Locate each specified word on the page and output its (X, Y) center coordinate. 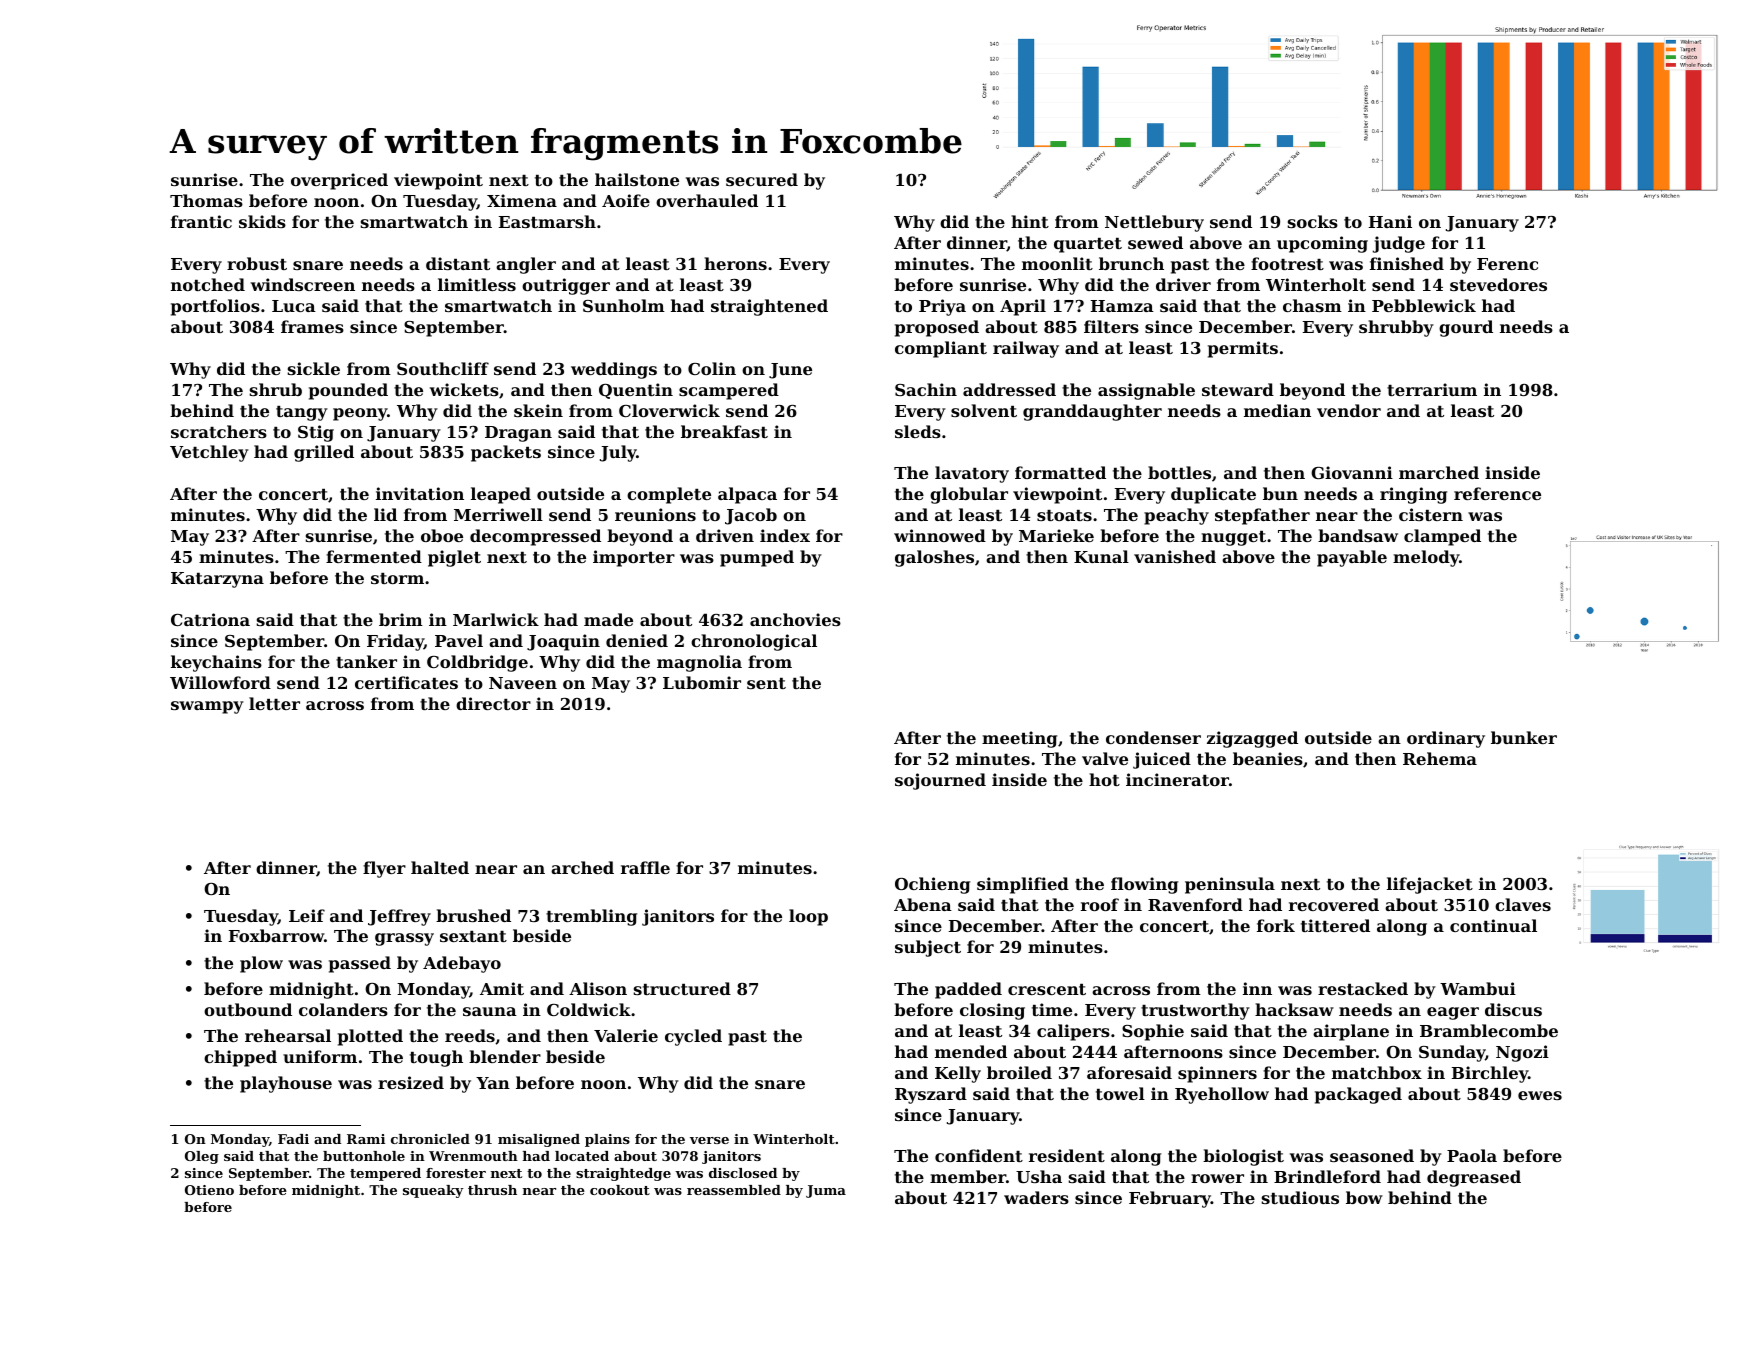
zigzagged (1252, 739)
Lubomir (702, 682)
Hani (1390, 221)
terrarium (1432, 389)
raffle (645, 867)
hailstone (637, 179)
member (968, 1176)
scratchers (219, 431)
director (493, 703)
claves (1523, 904)
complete (669, 495)
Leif (307, 915)
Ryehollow (1222, 1095)
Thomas (206, 200)
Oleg (202, 1157)
